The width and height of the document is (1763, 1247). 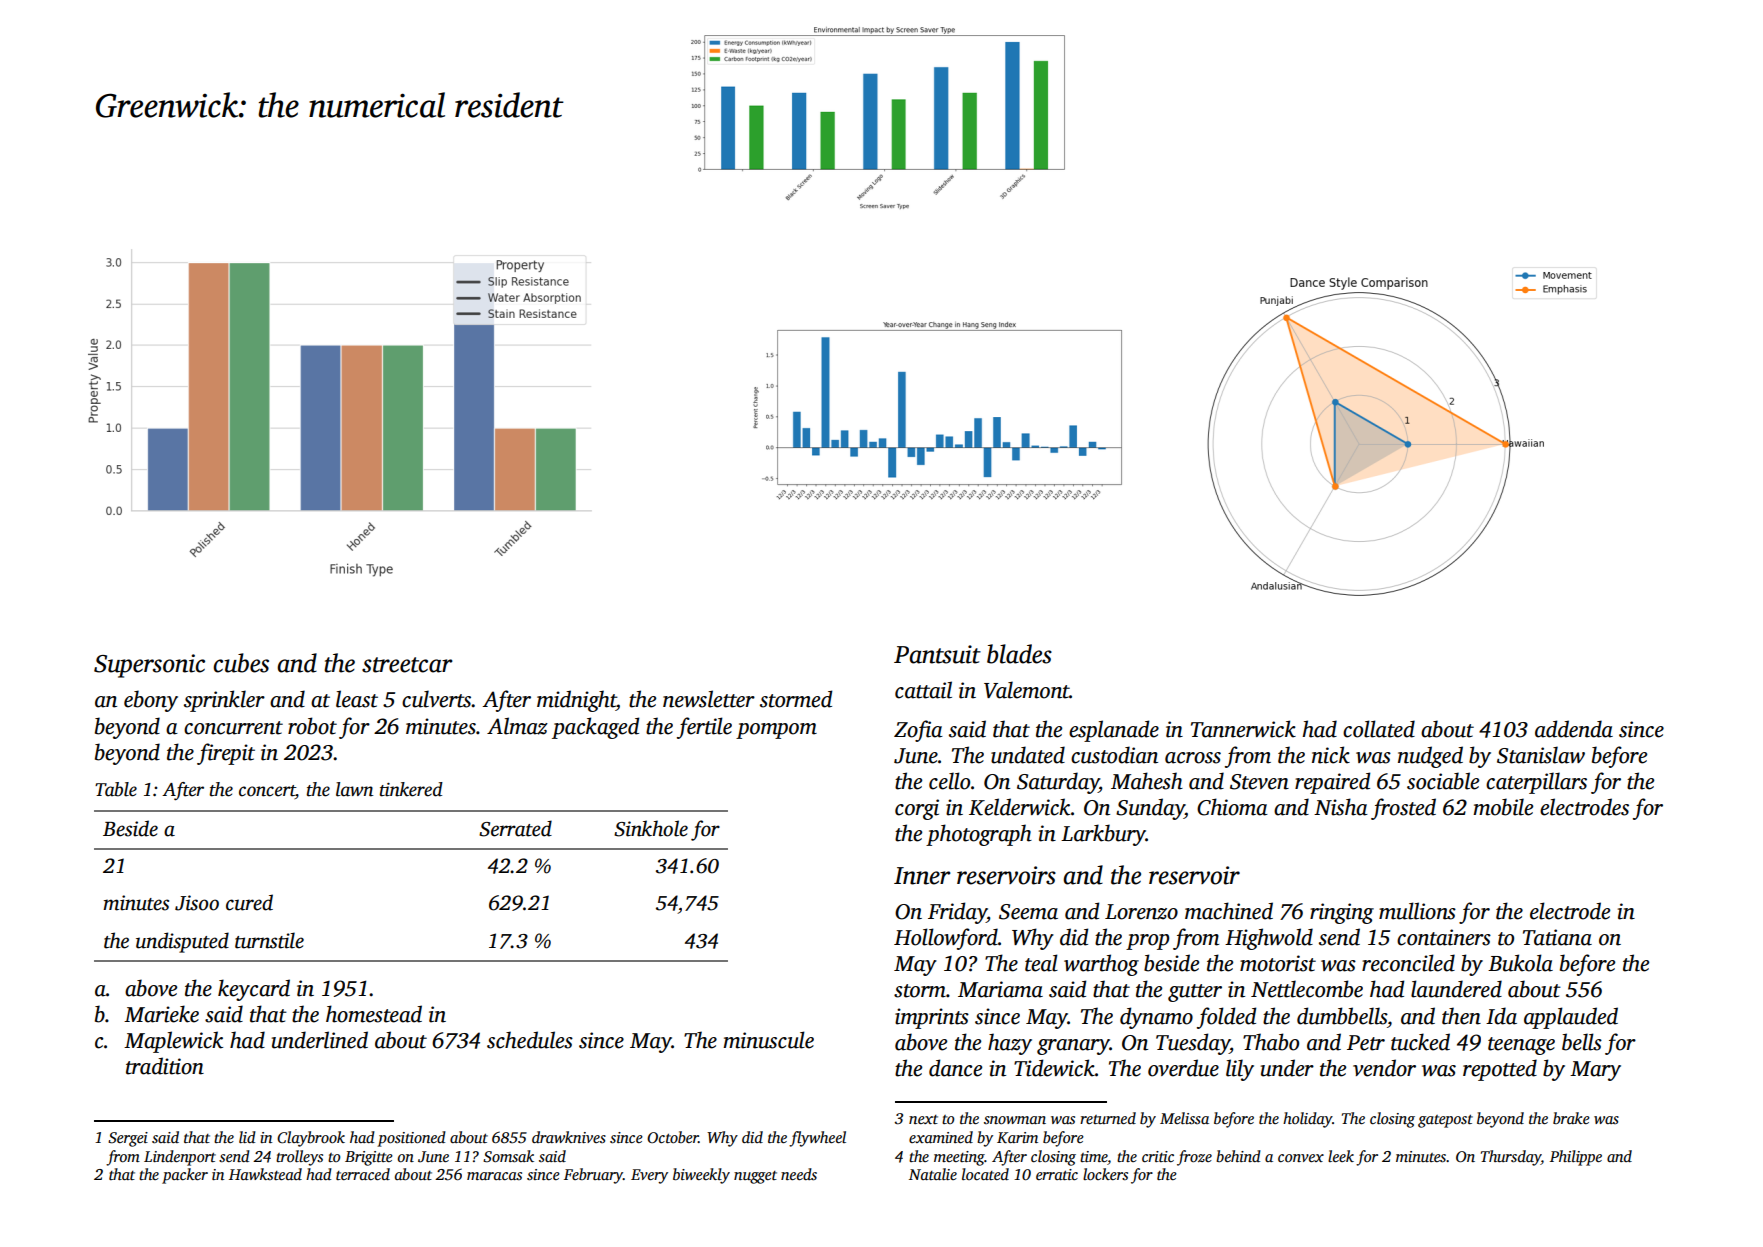 I want to click on turnstile, so click(x=269, y=940).
